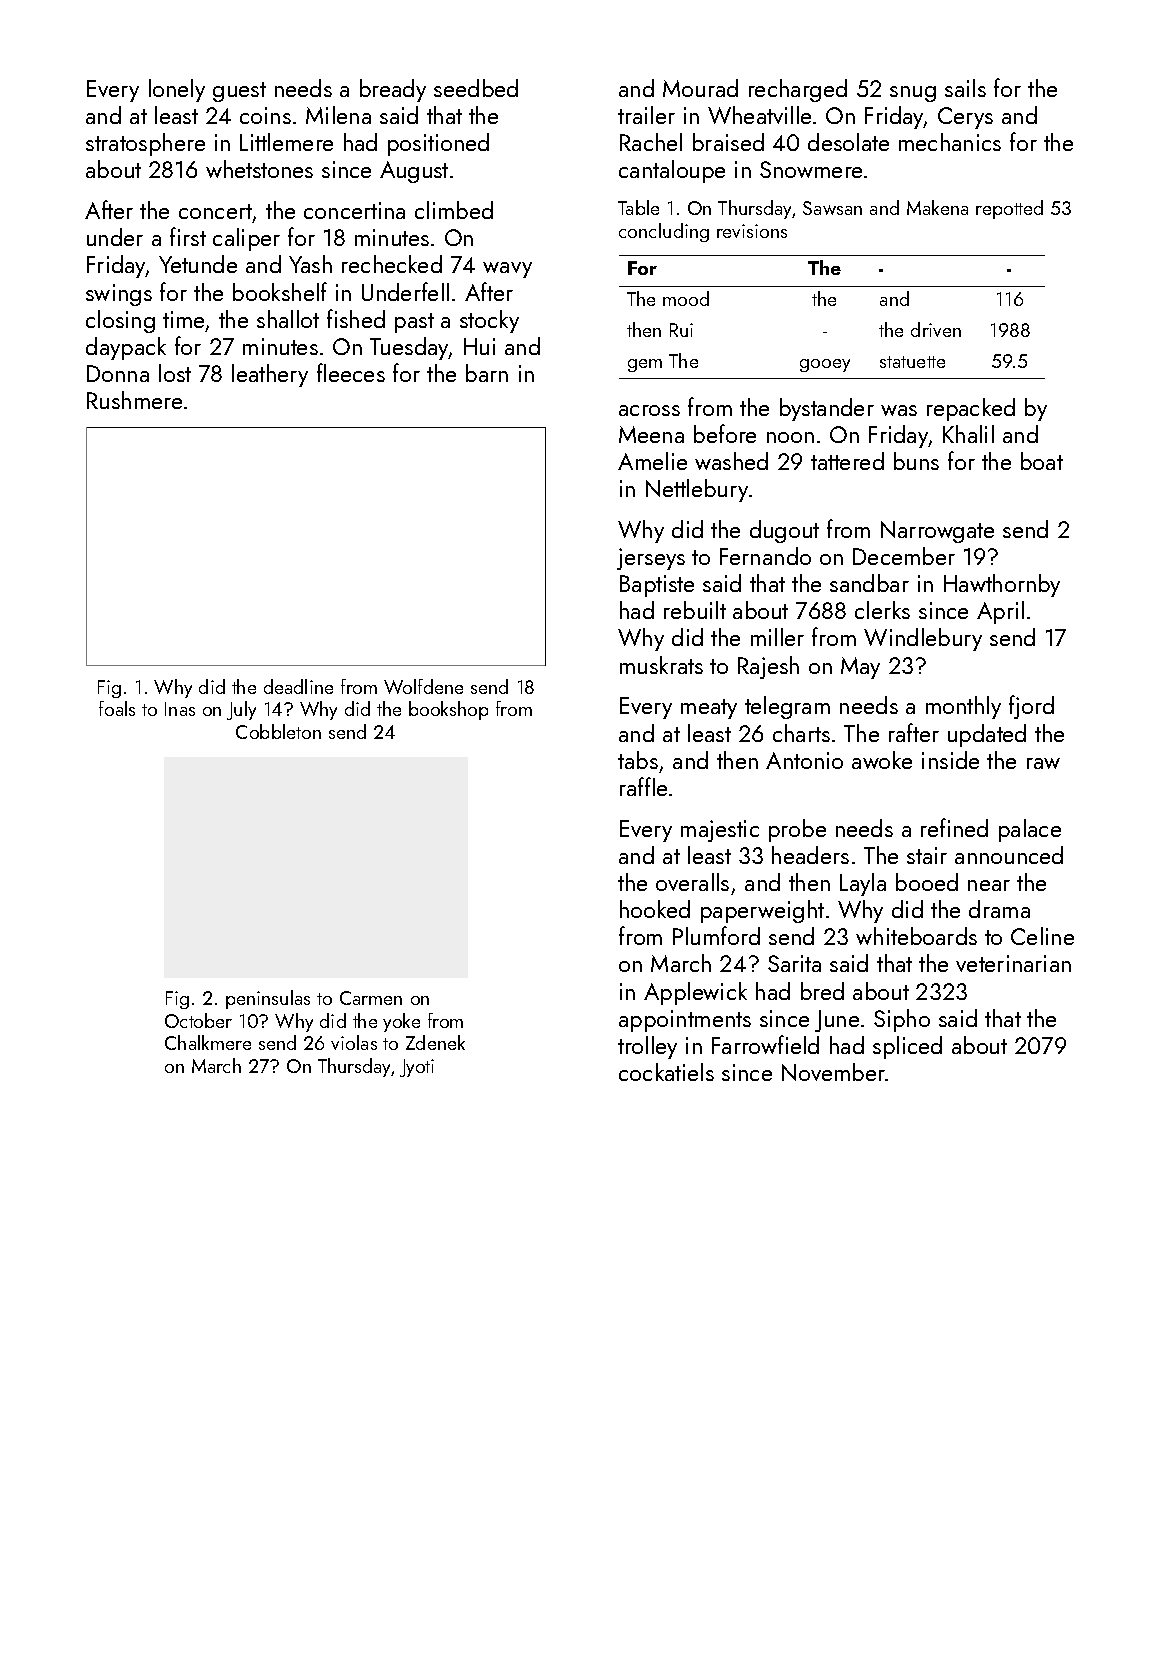  What do you see at coordinates (832, 208) in the screenshot?
I see `Sawsan` at bounding box center [832, 208].
